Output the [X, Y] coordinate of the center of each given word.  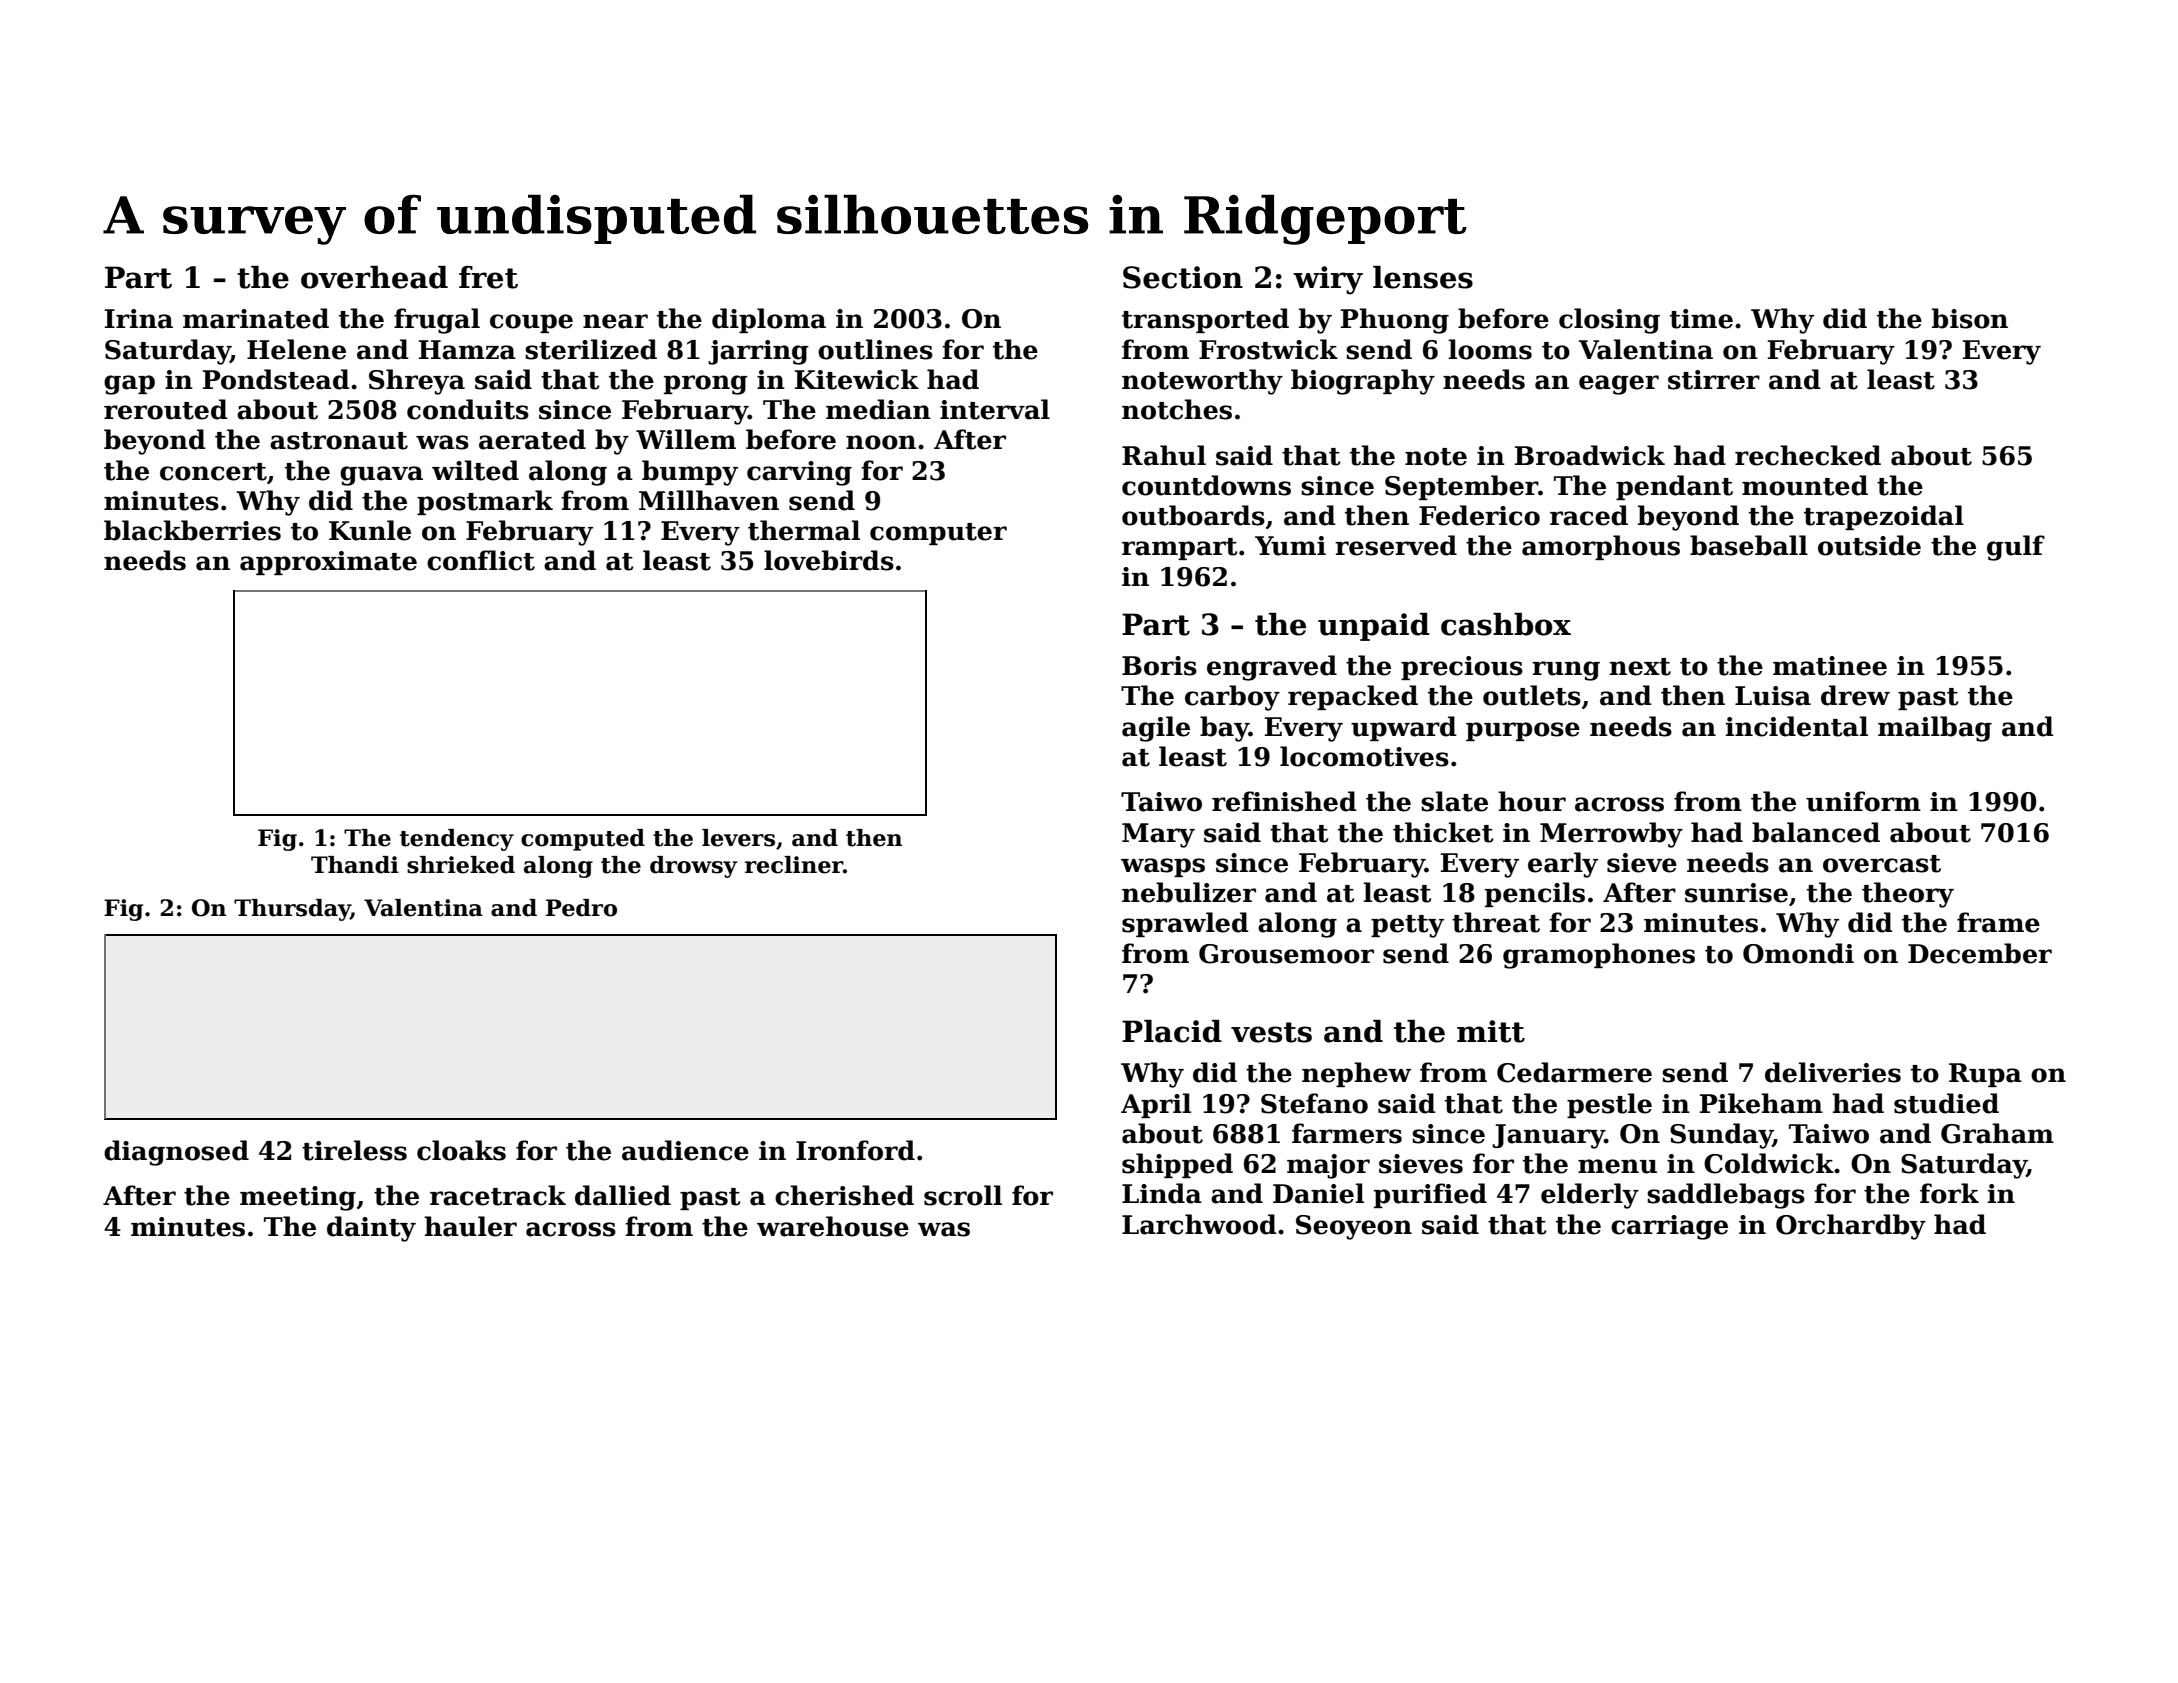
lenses [1423, 277]
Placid [1172, 1031]
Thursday [292, 910]
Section [1183, 277]
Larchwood [1199, 1224]
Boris [1159, 666]
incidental [1797, 726]
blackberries [192, 530]
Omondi [1798, 953]
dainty [371, 1229]
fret [488, 277]
